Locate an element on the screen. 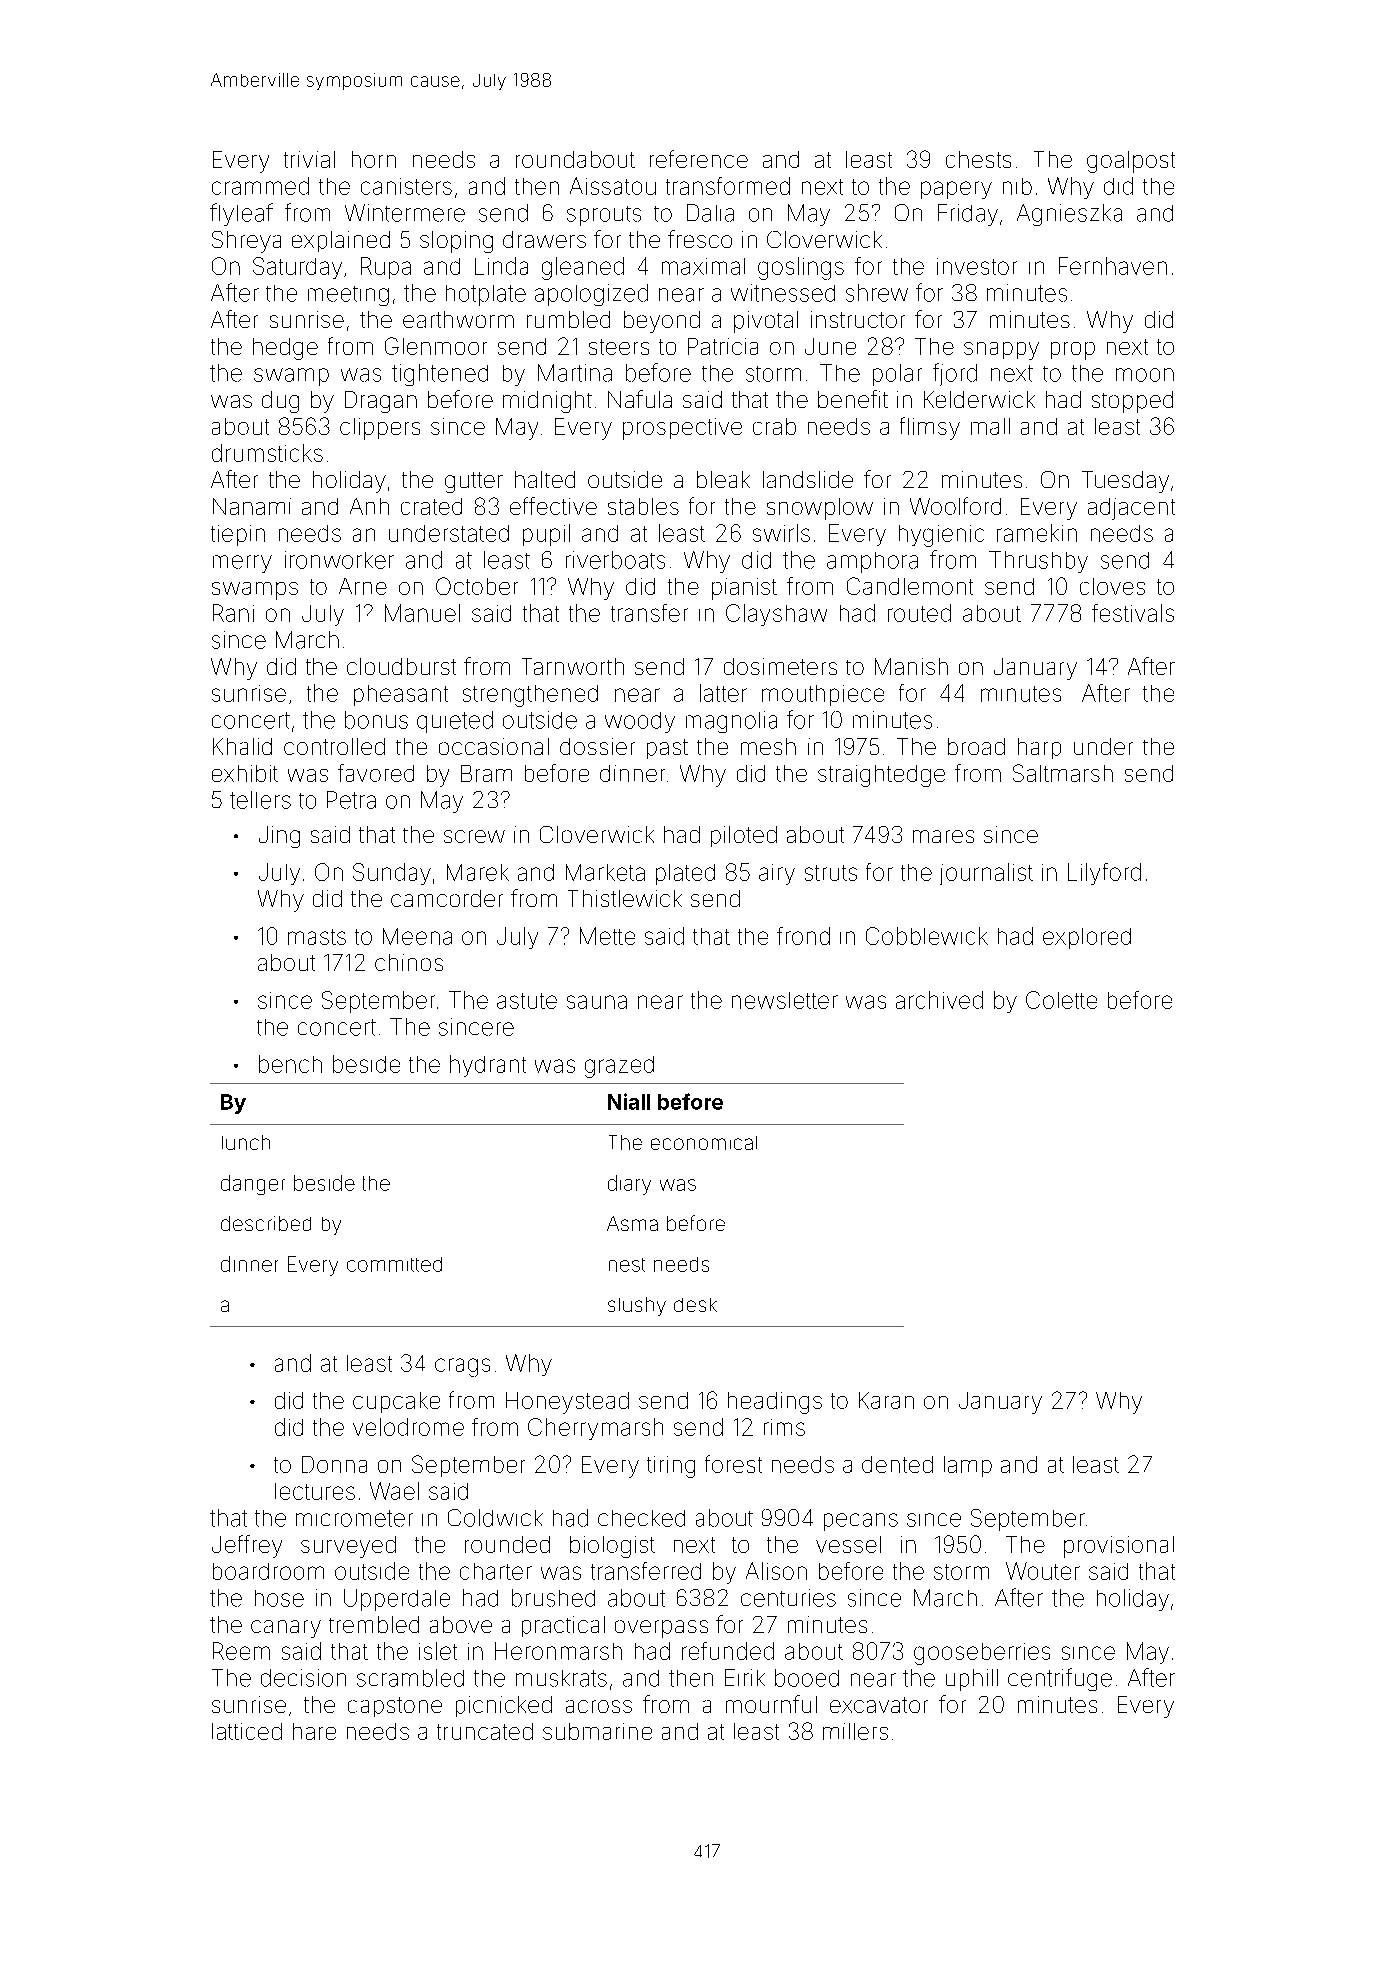 This screenshot has height=1969, width=1386. lamp is located at coordinates (968, 1466).
